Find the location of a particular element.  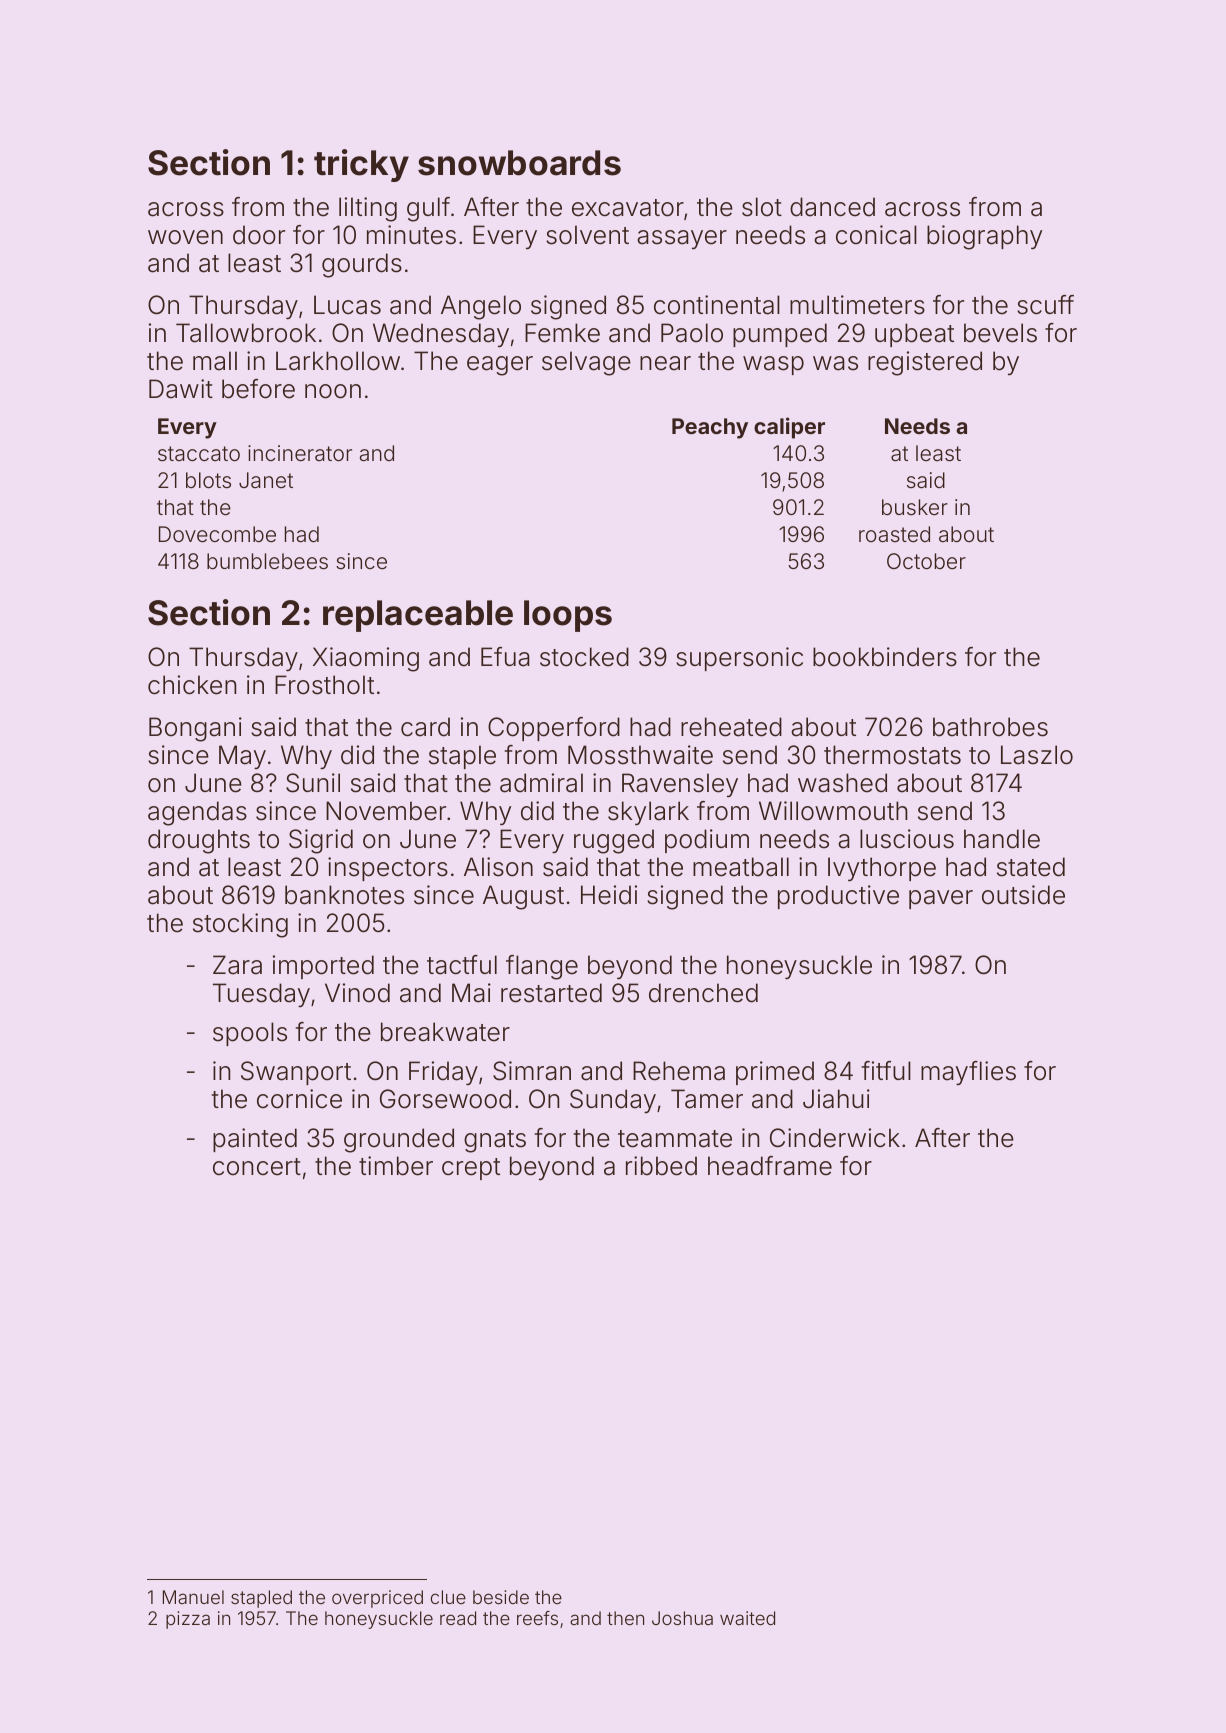

biography is located at coordinates (984, 237).
